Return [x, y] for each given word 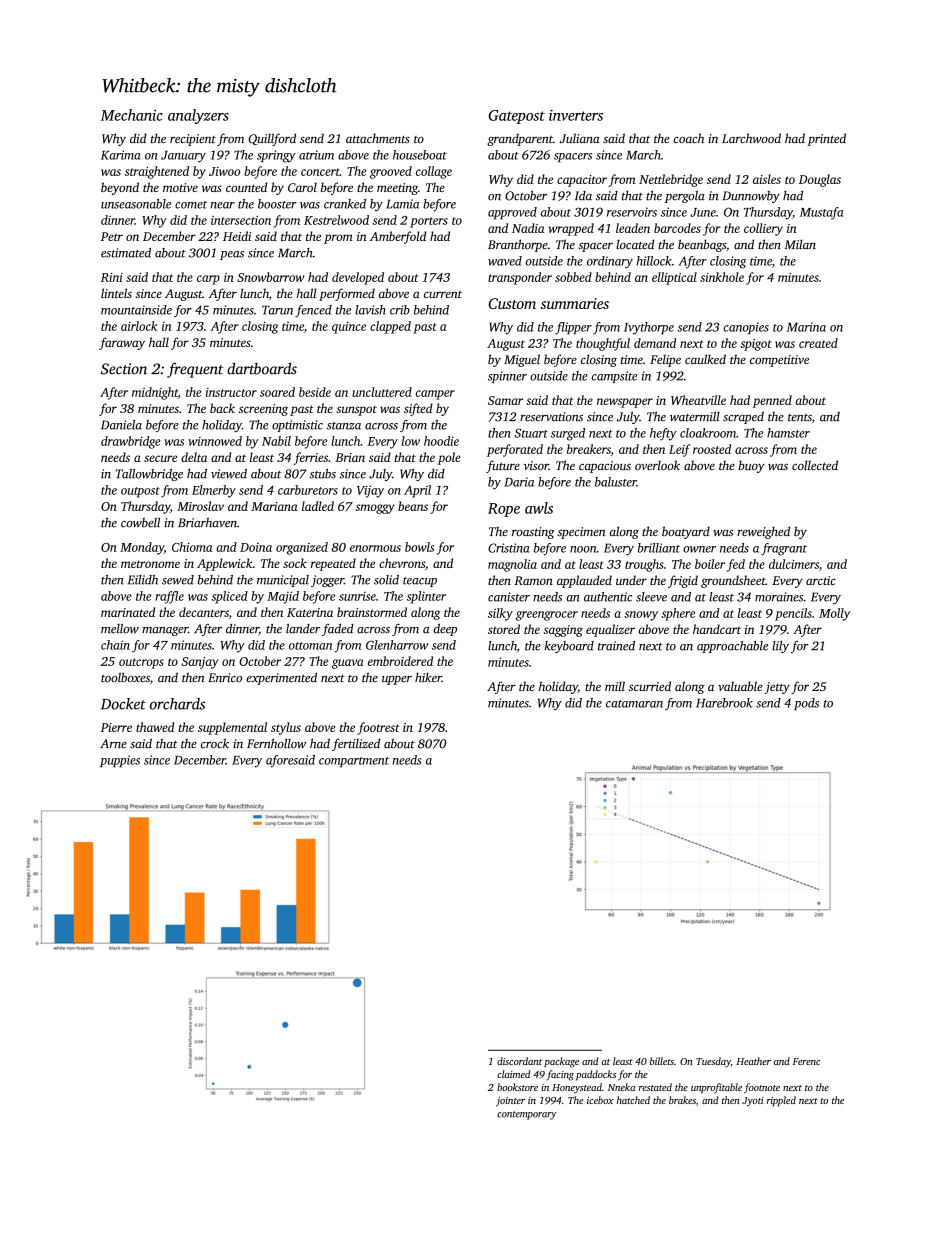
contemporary [526, 1115]
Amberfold [398, 237]
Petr [112, 236]
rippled [781, 1101]
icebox [600, 1100]
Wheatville [698, 400]
